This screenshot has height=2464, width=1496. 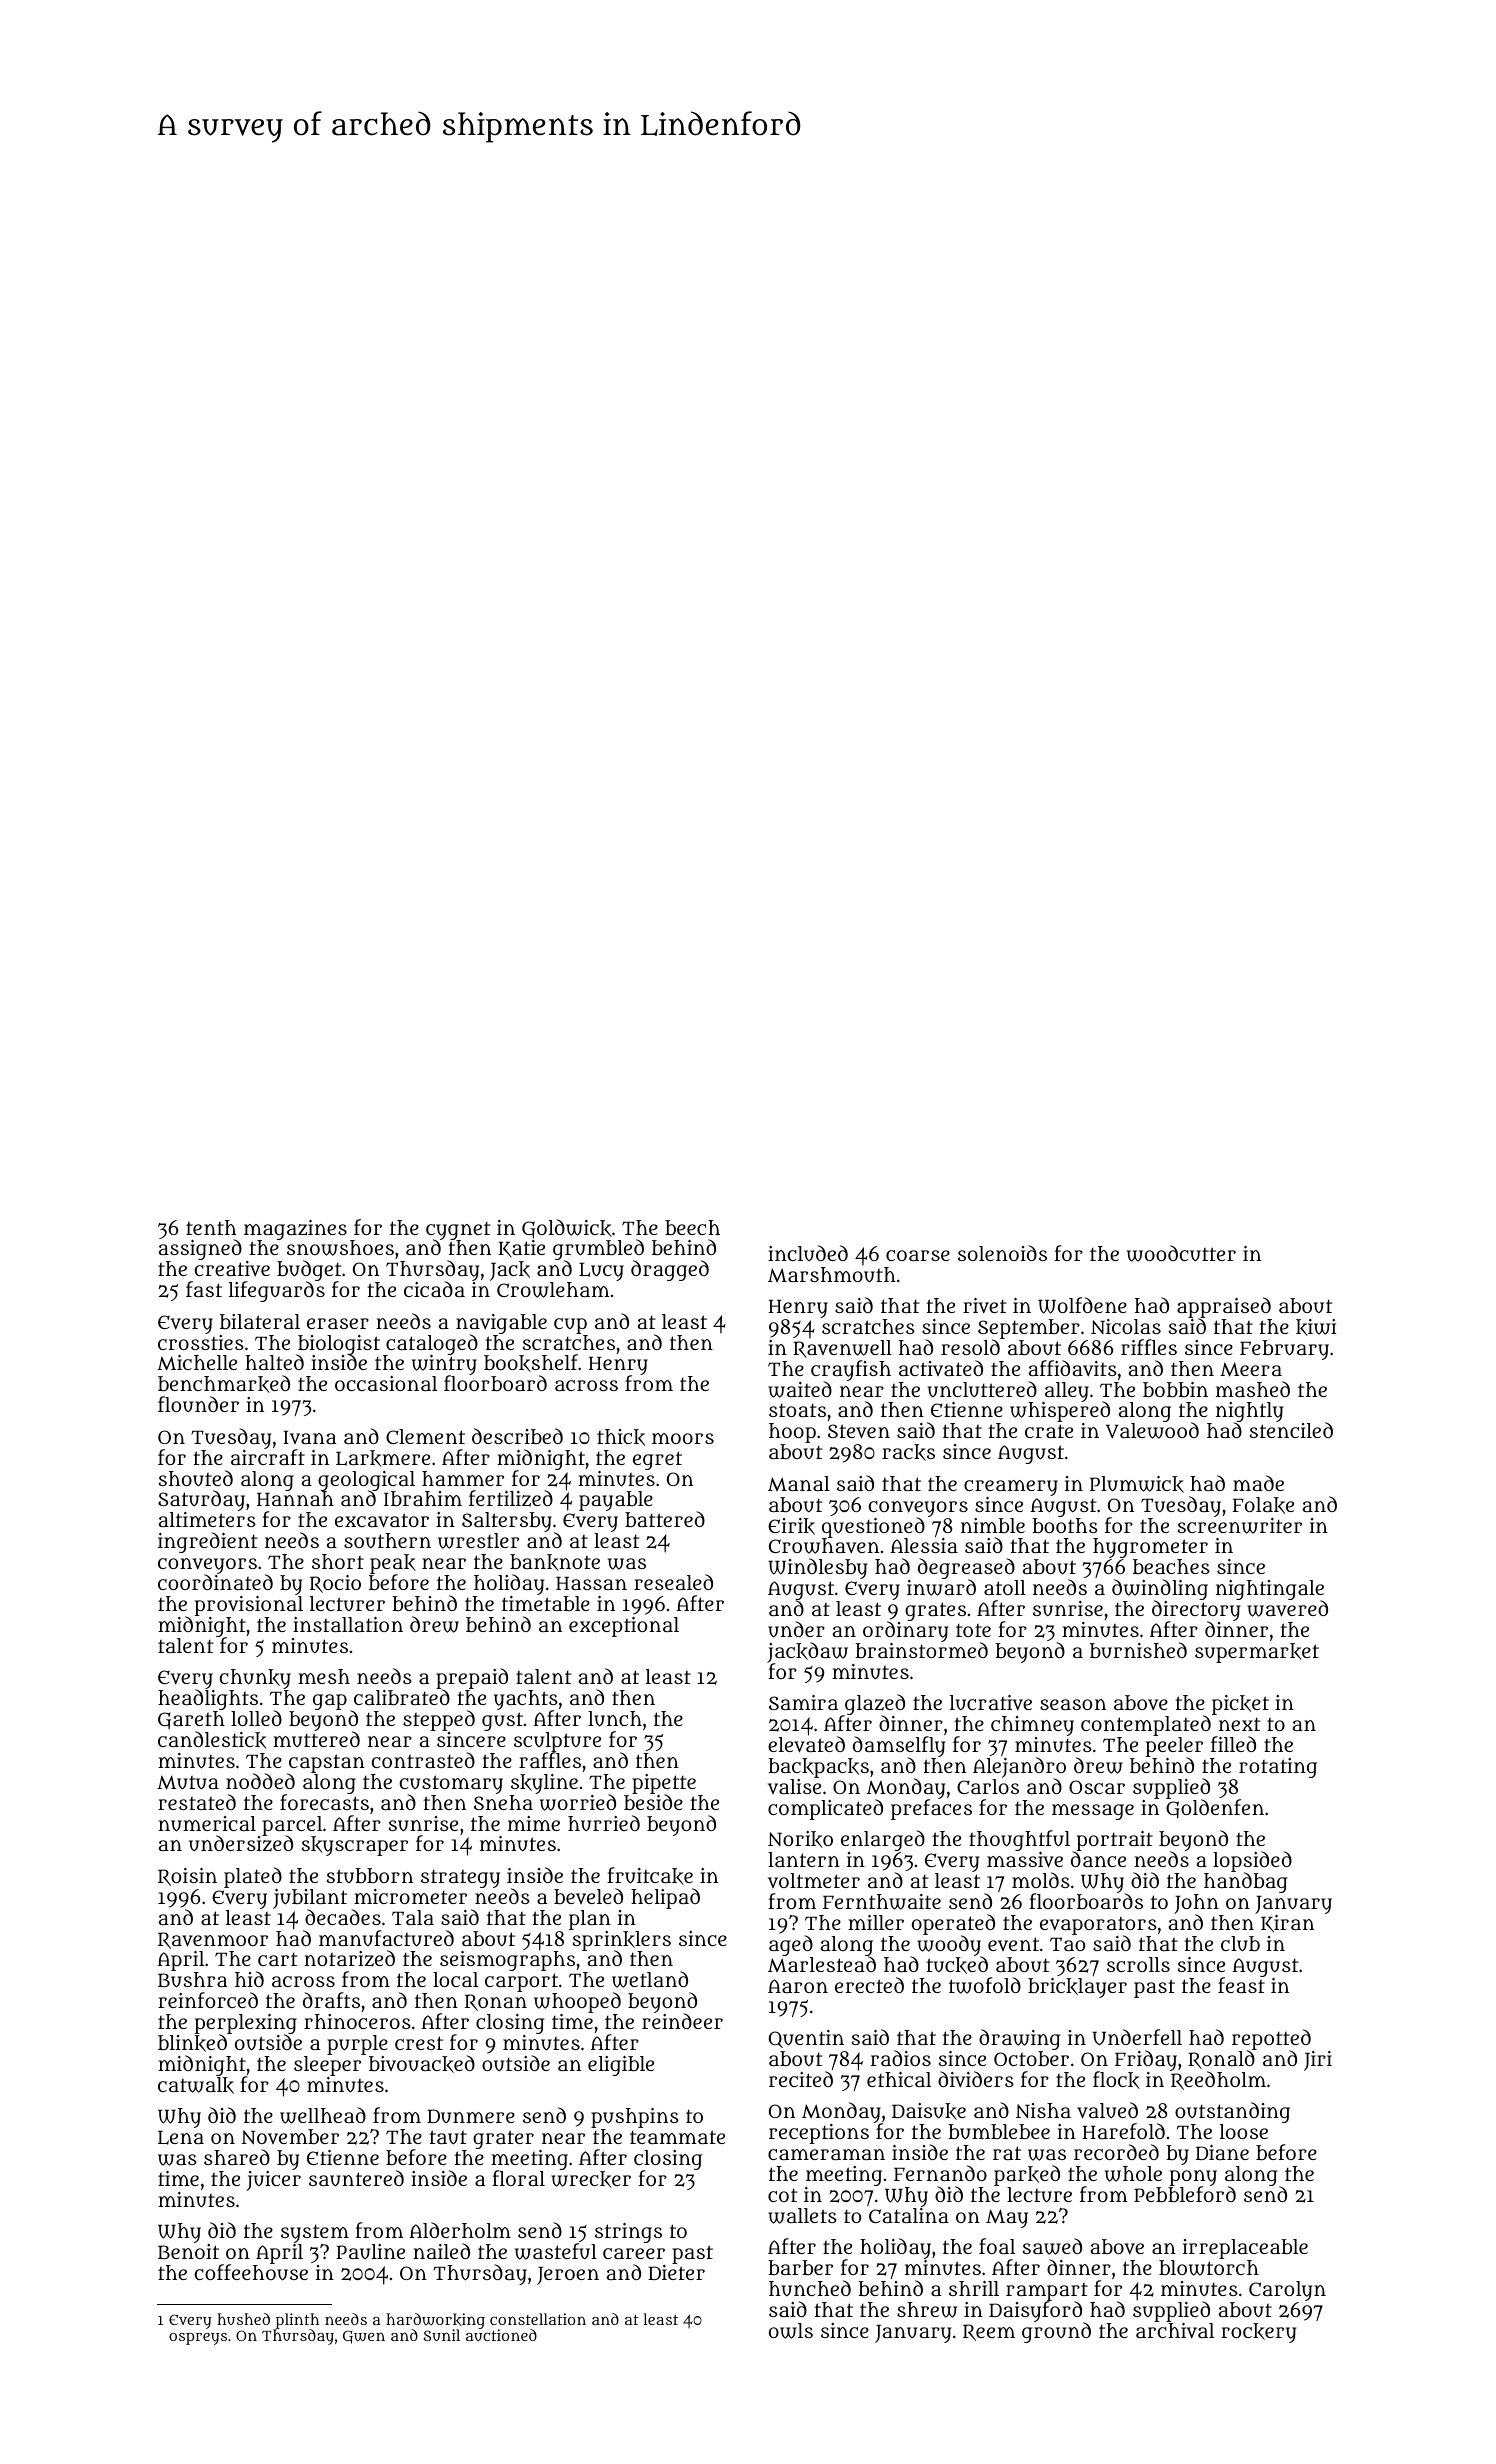 What do you see at coordinates (215, 1582) in the screenshot?
I see `coordinated` at bounding box center [215, 1582].
